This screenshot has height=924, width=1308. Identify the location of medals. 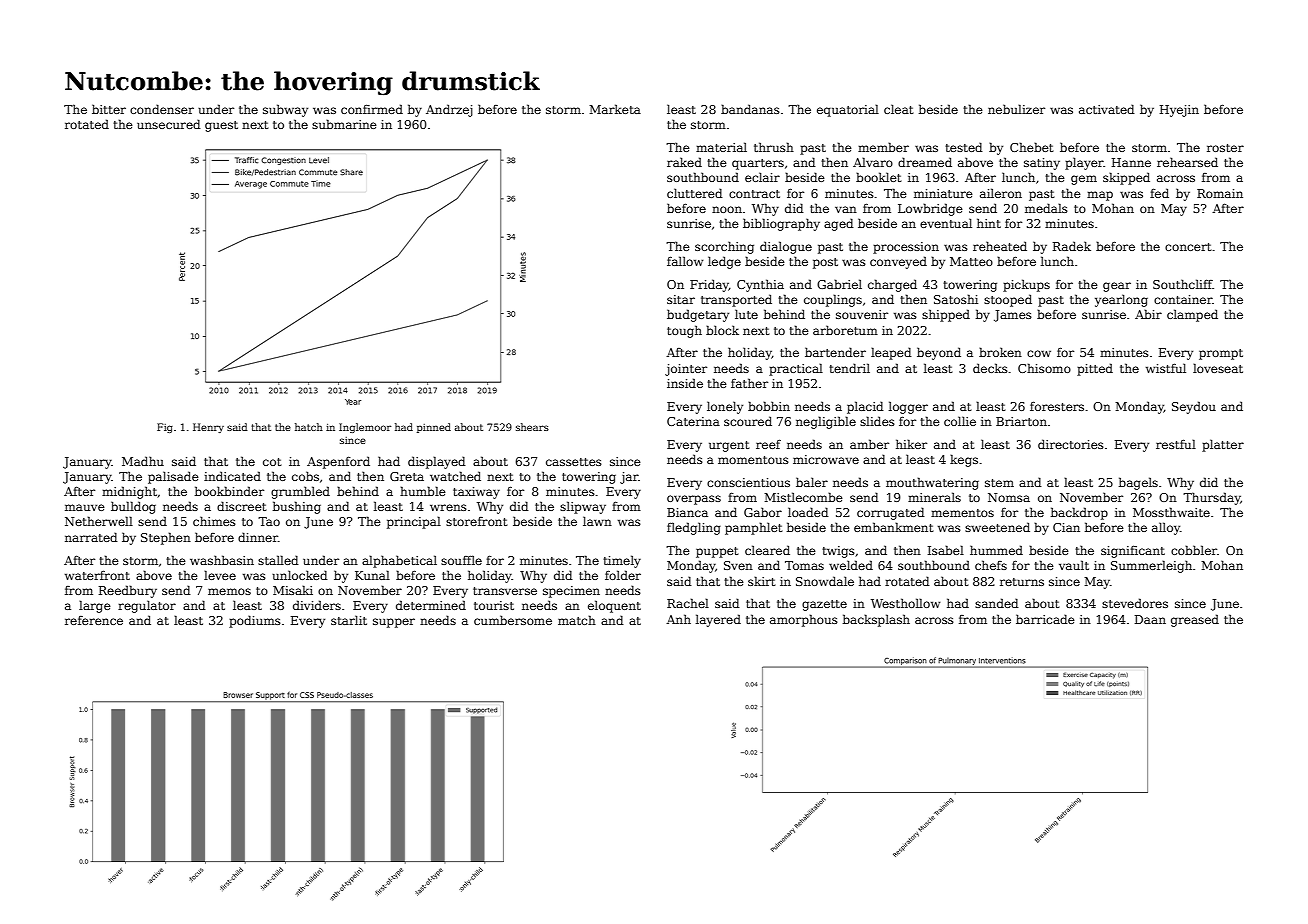
(1046, 208).
